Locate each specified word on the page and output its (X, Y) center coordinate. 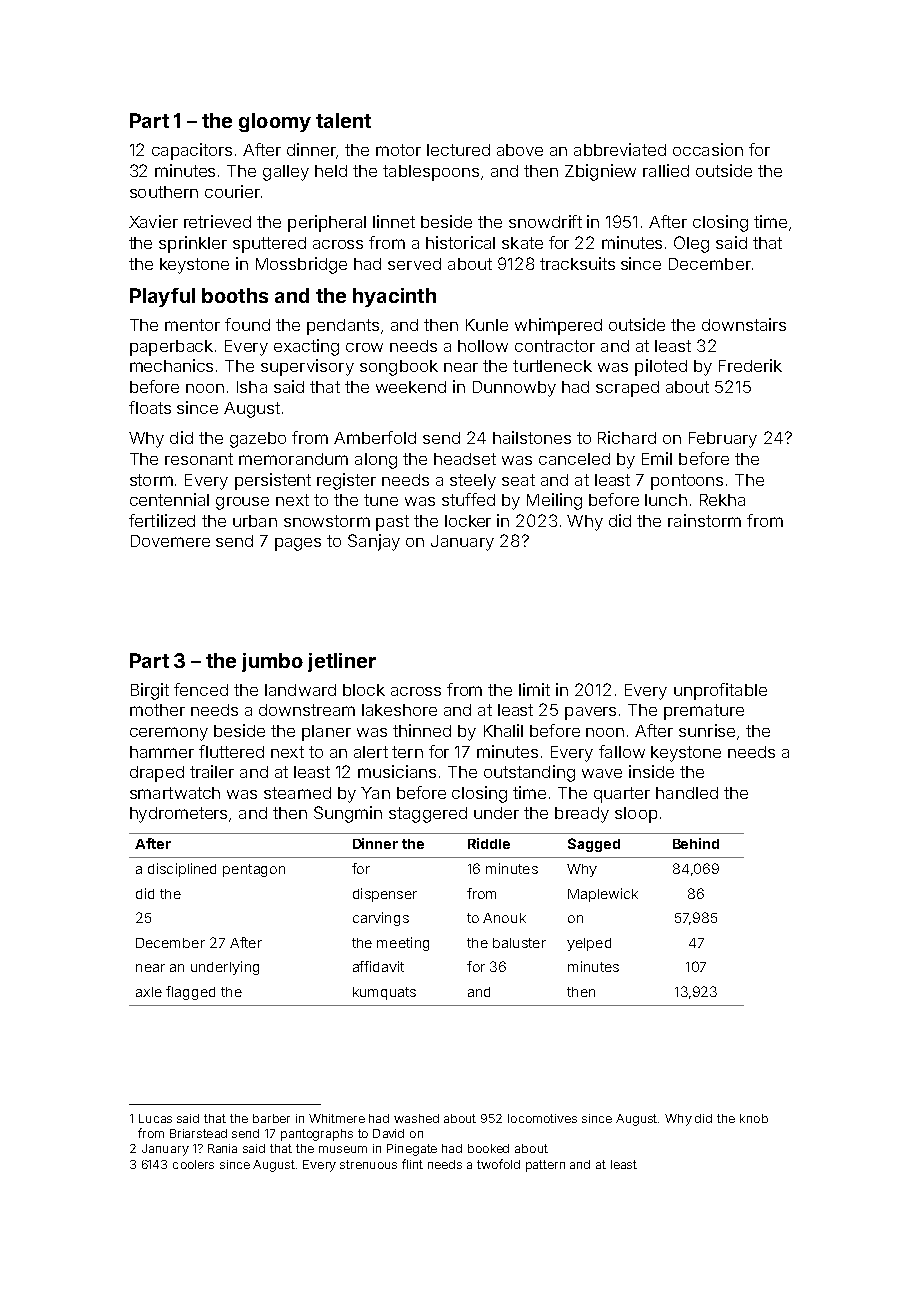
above (520, 150)
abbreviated (620, 149)
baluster (519, 943)
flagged (190, 993)
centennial (169, 499)
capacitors (192, 151)
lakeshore (399, 710)
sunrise (707, 730)
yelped (589, 944)
